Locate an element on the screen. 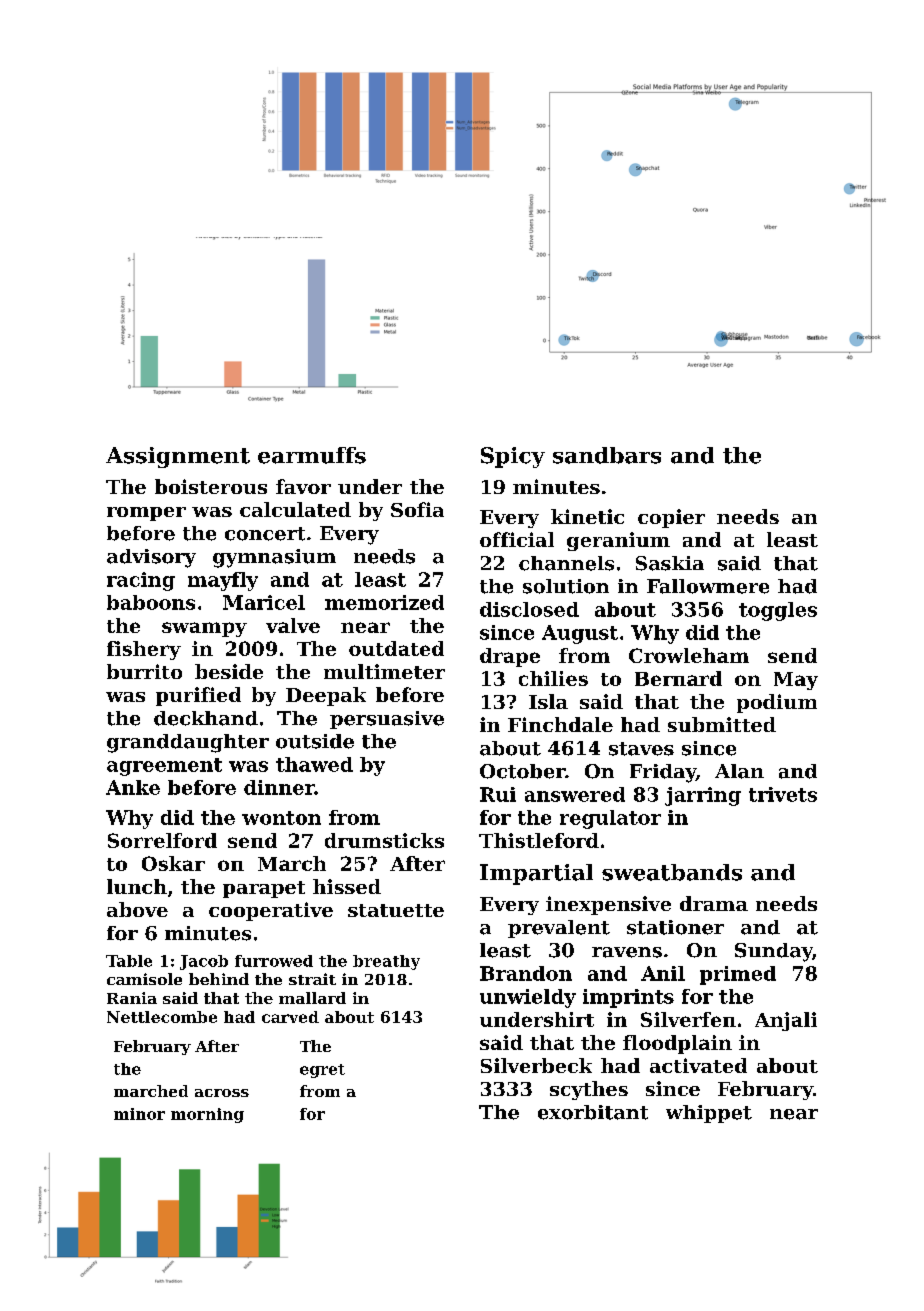 This screenshot has height=1311, width=924. egret is located at coordinates (322, 1071).
